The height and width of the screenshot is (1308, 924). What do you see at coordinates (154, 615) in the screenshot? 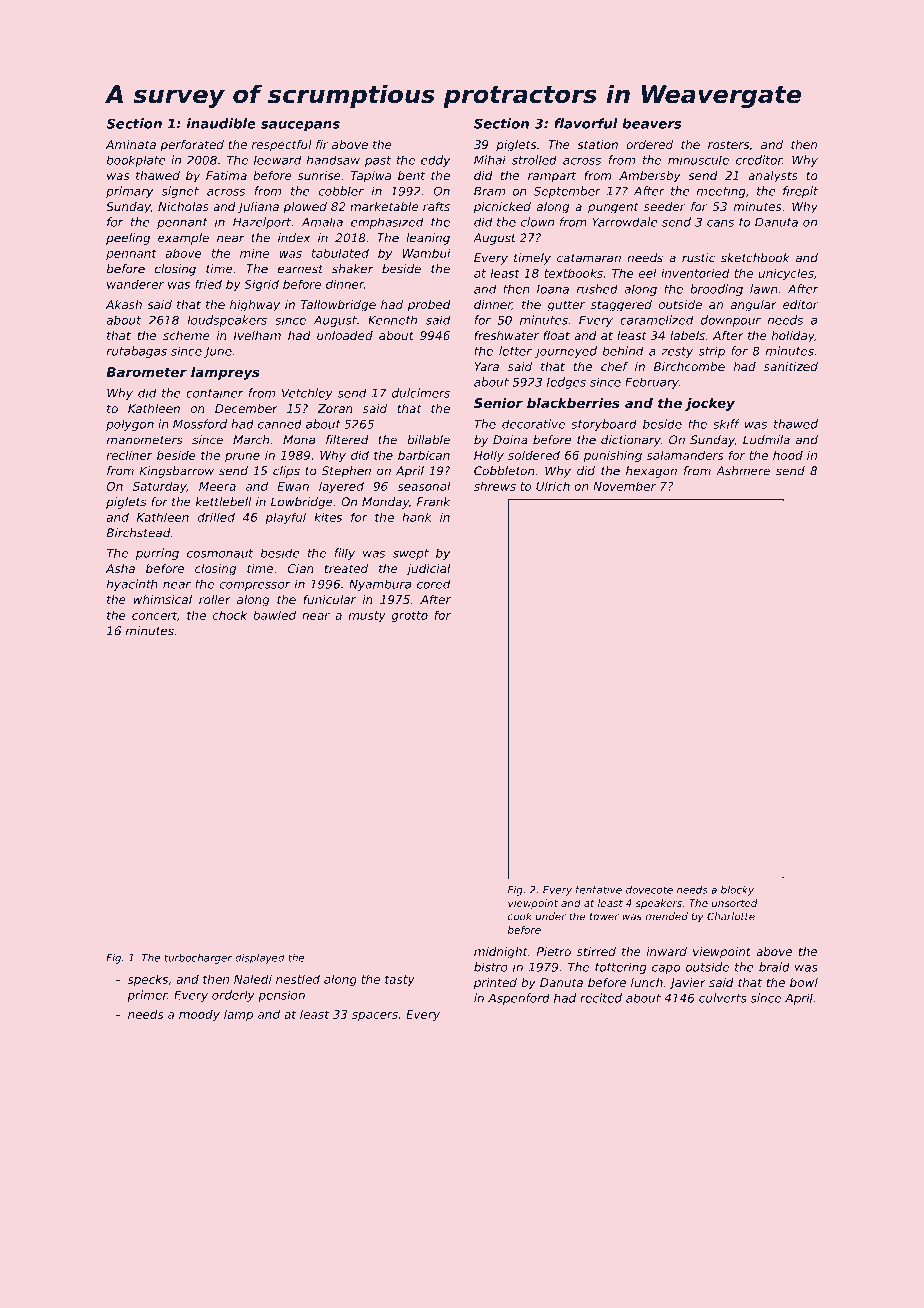
I see `concert` at bounding box center [154, 615].
